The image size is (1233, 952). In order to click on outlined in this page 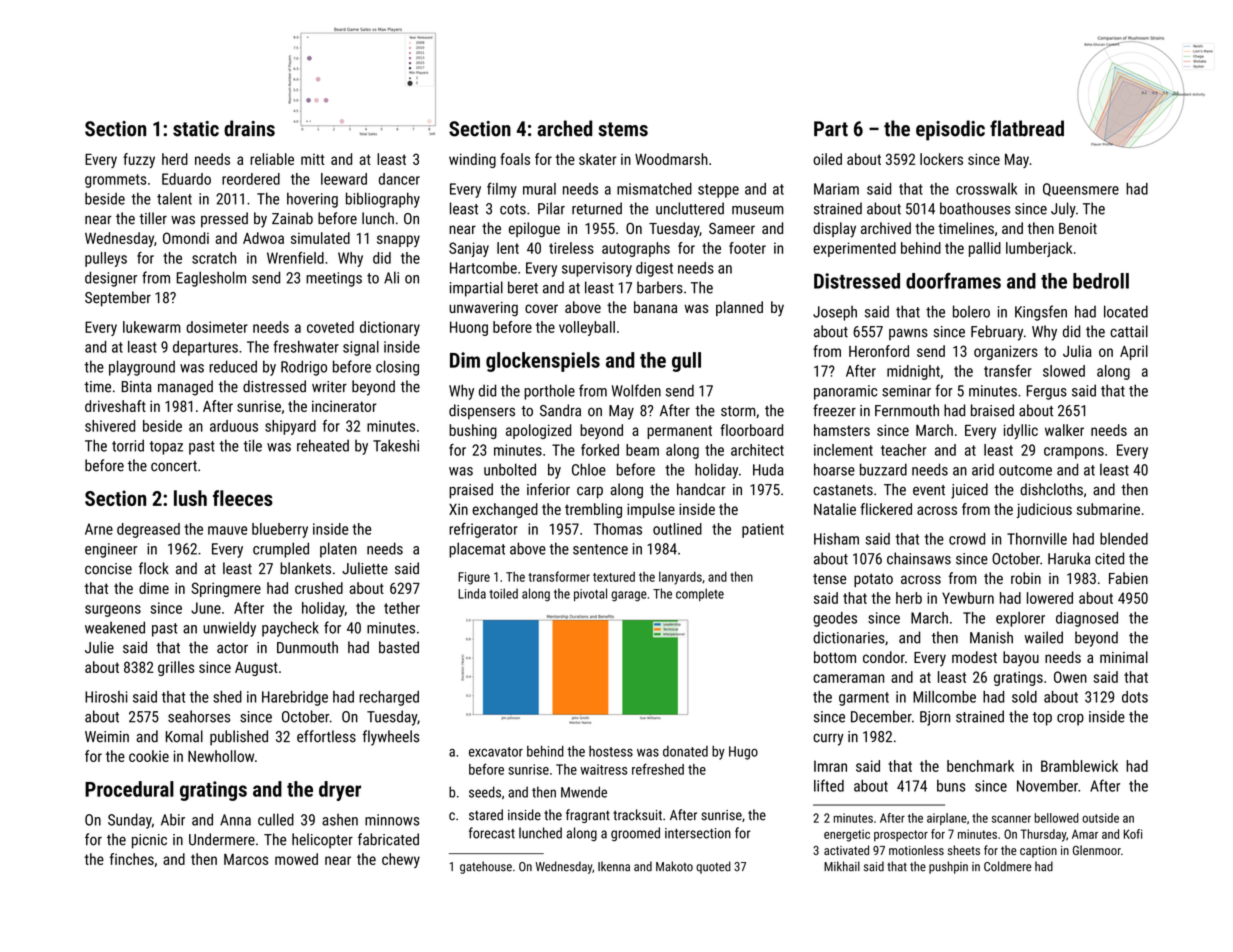, I will do `click(677, 529)`.
